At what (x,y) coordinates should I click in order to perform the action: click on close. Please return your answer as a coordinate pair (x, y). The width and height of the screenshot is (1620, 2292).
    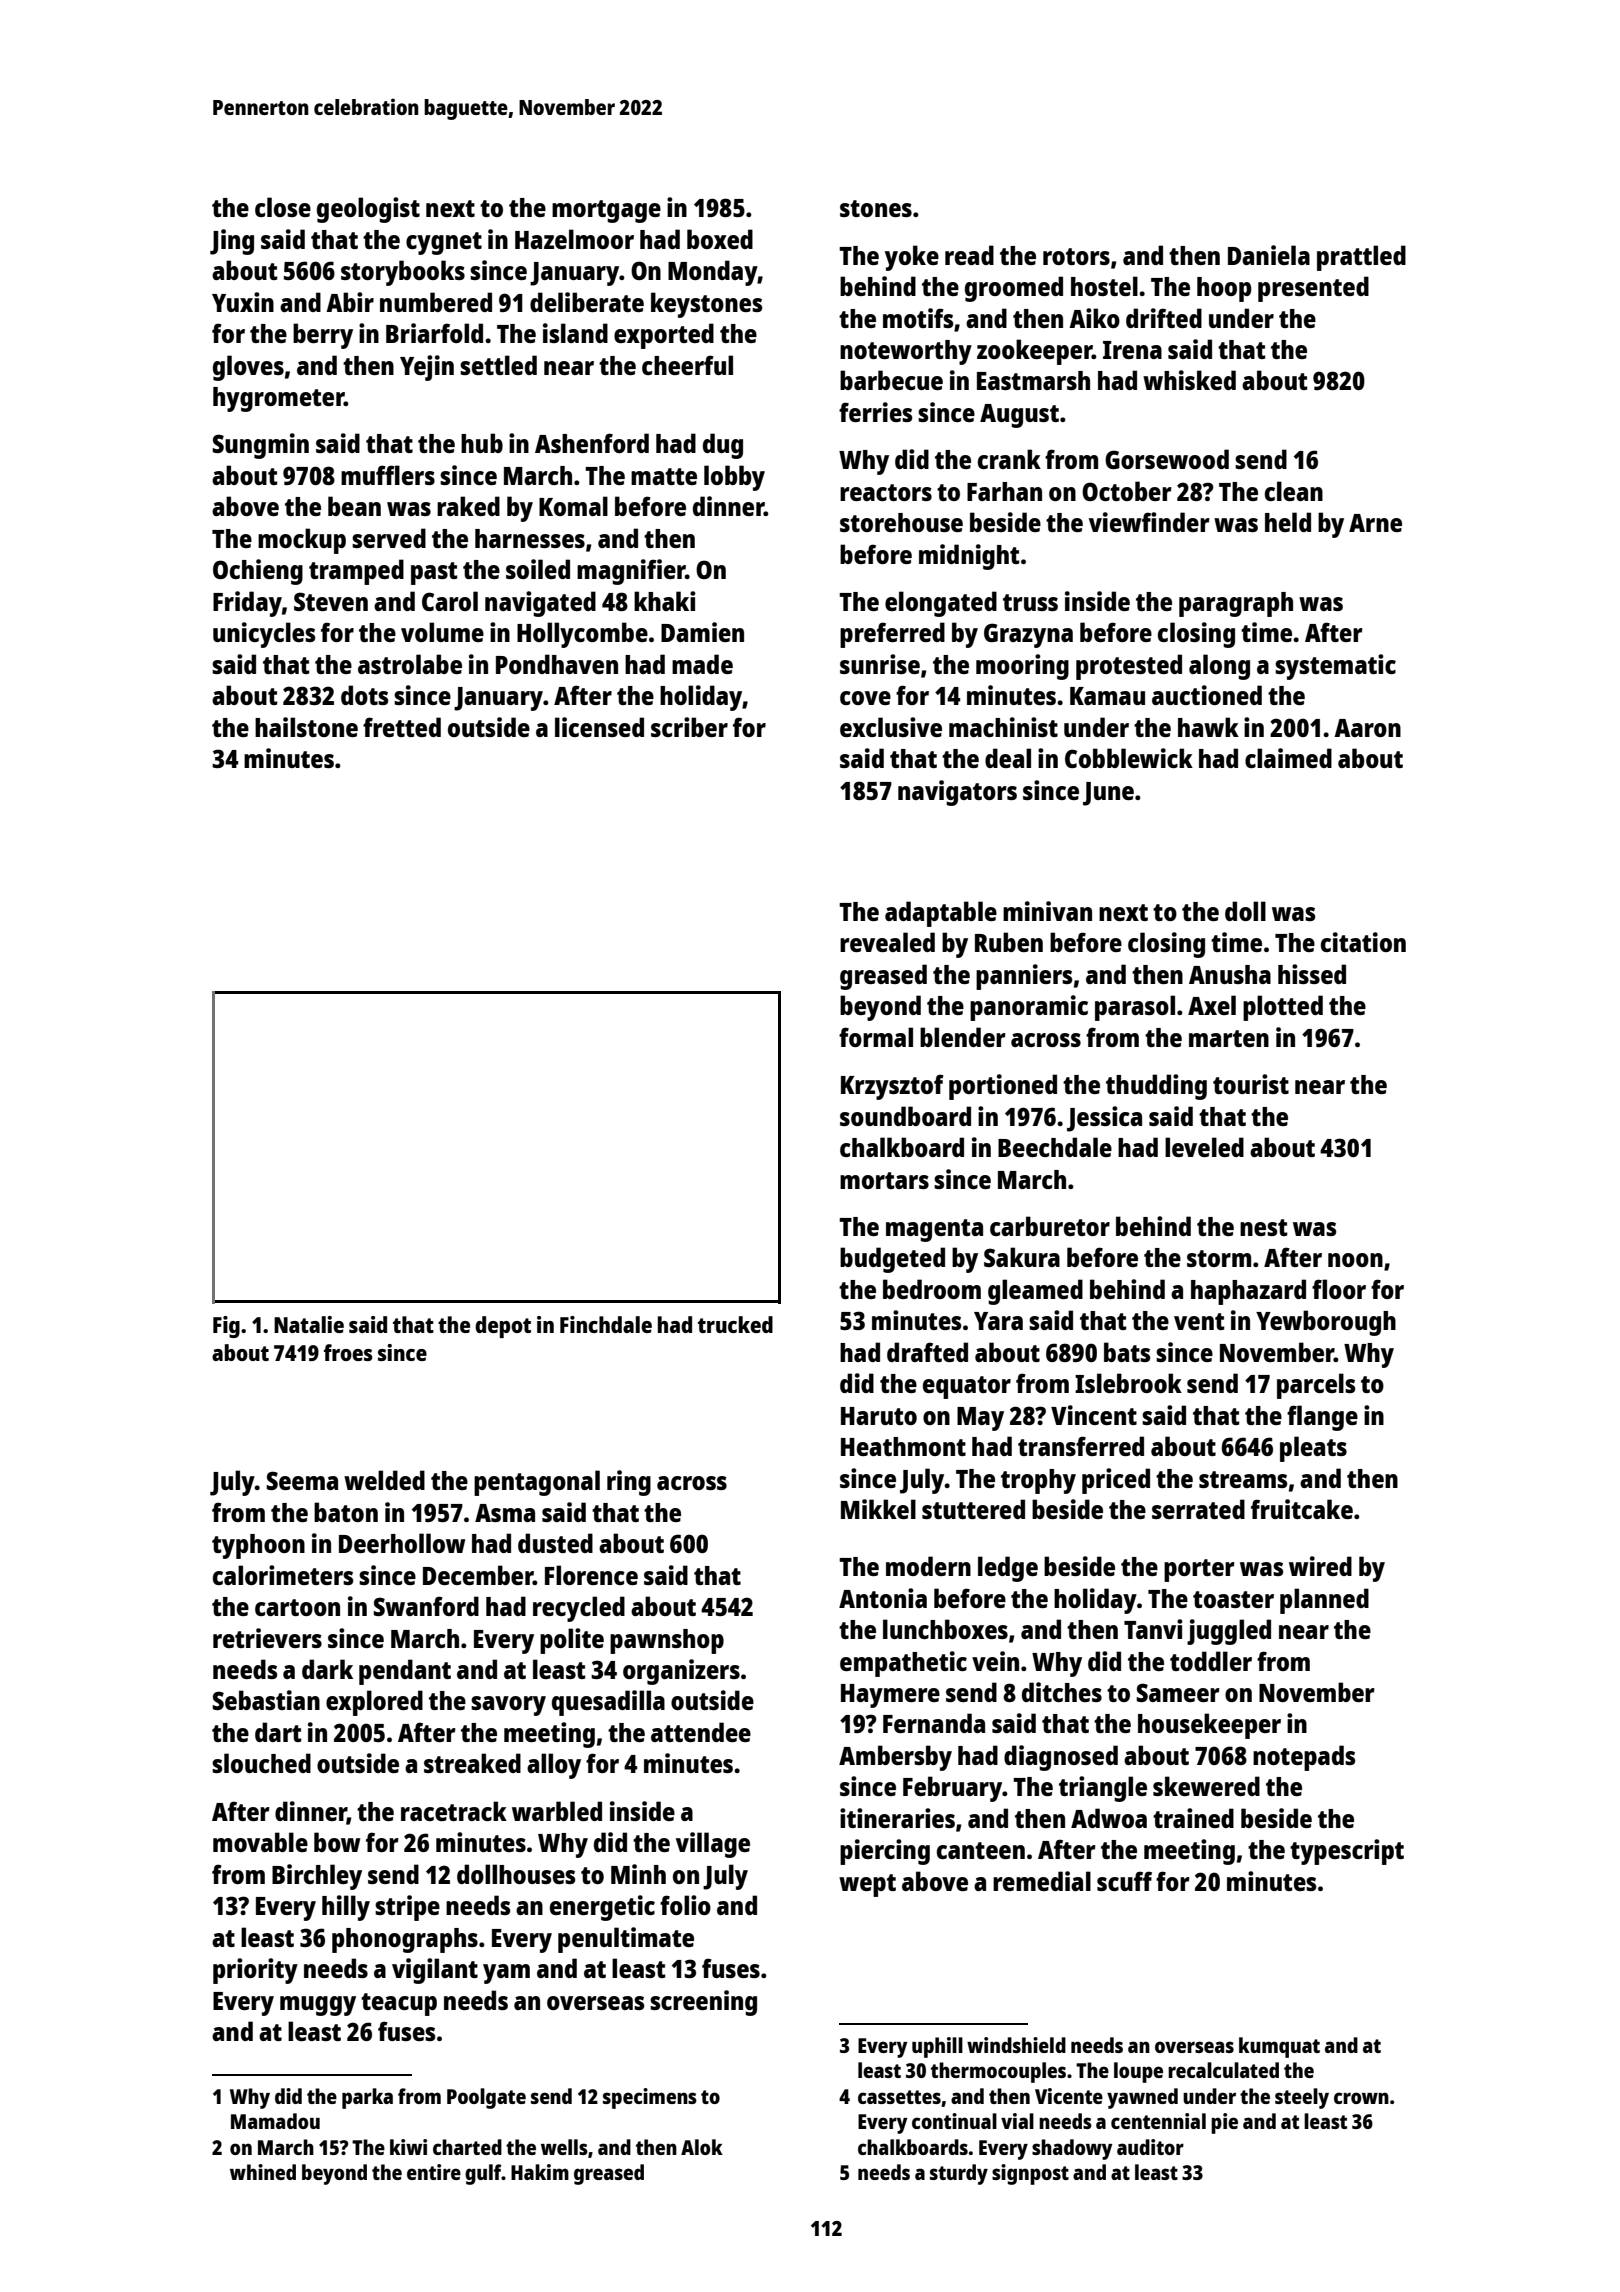
    Looking at the image, I should click on (283, 207).
